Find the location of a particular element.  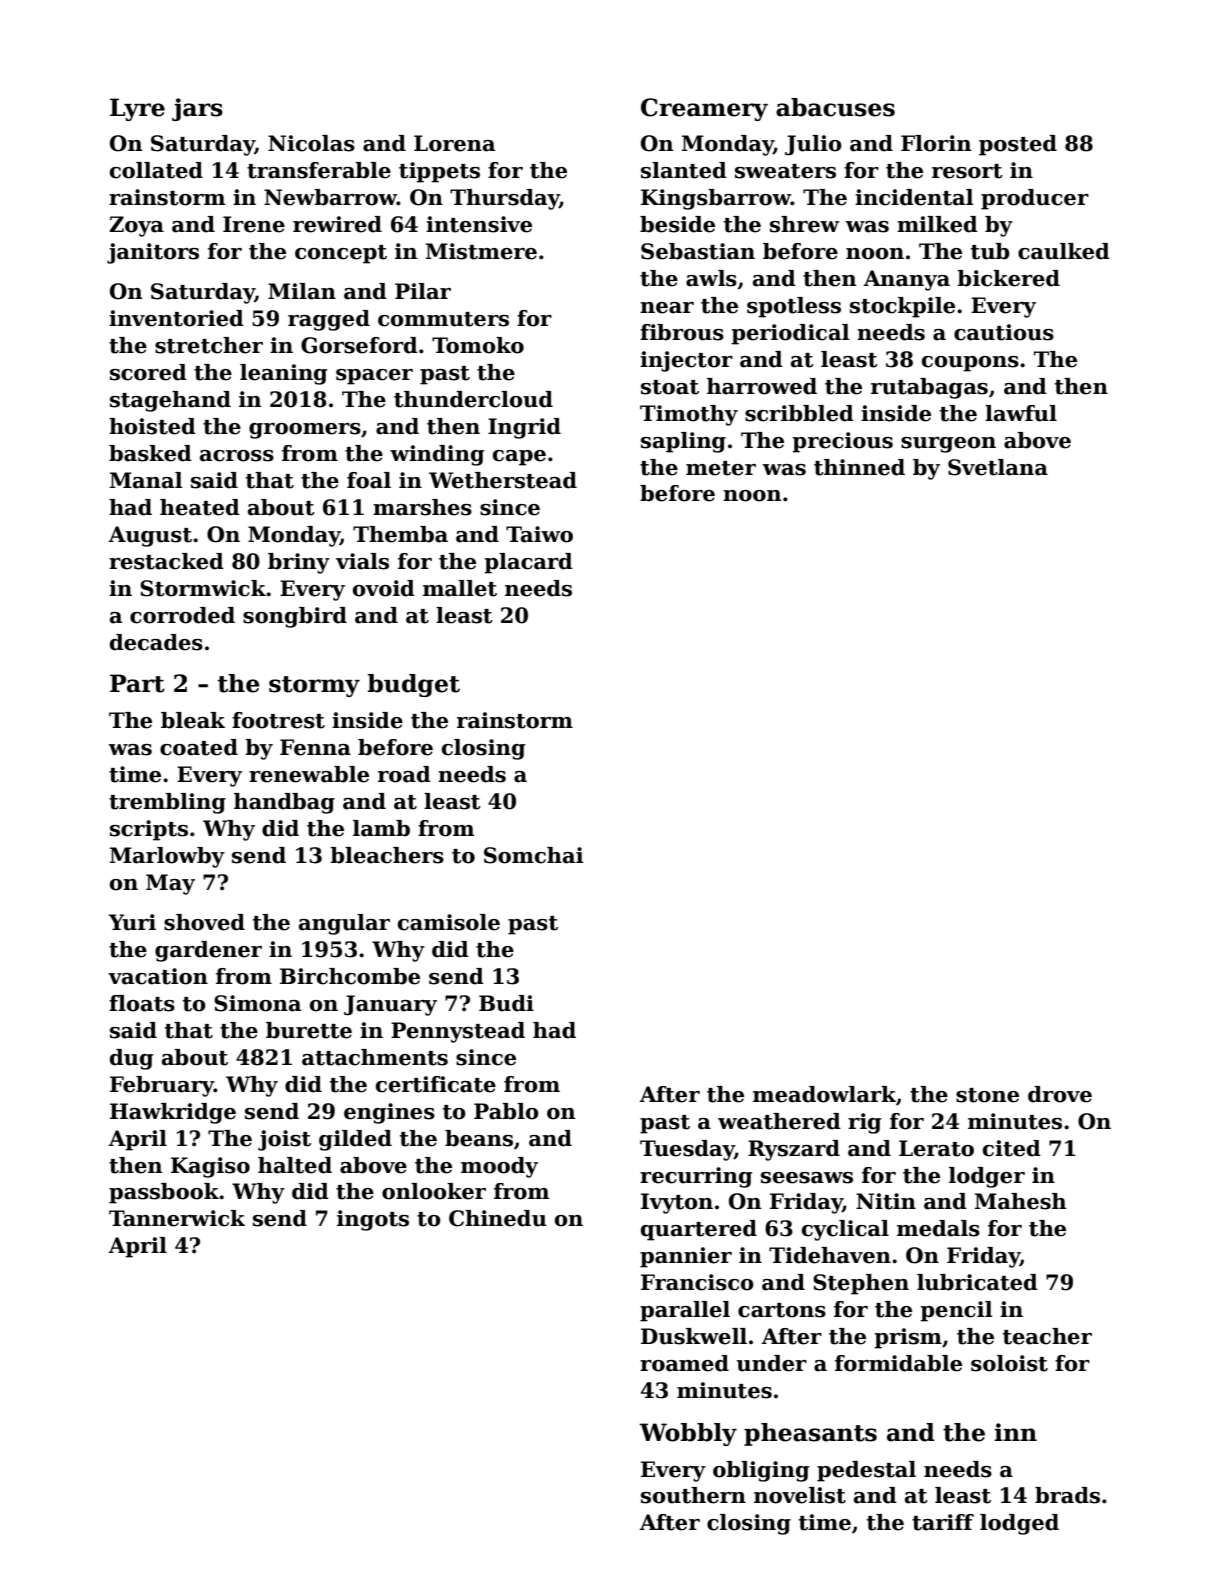

Lyre is located at coordinates (137, 109).
